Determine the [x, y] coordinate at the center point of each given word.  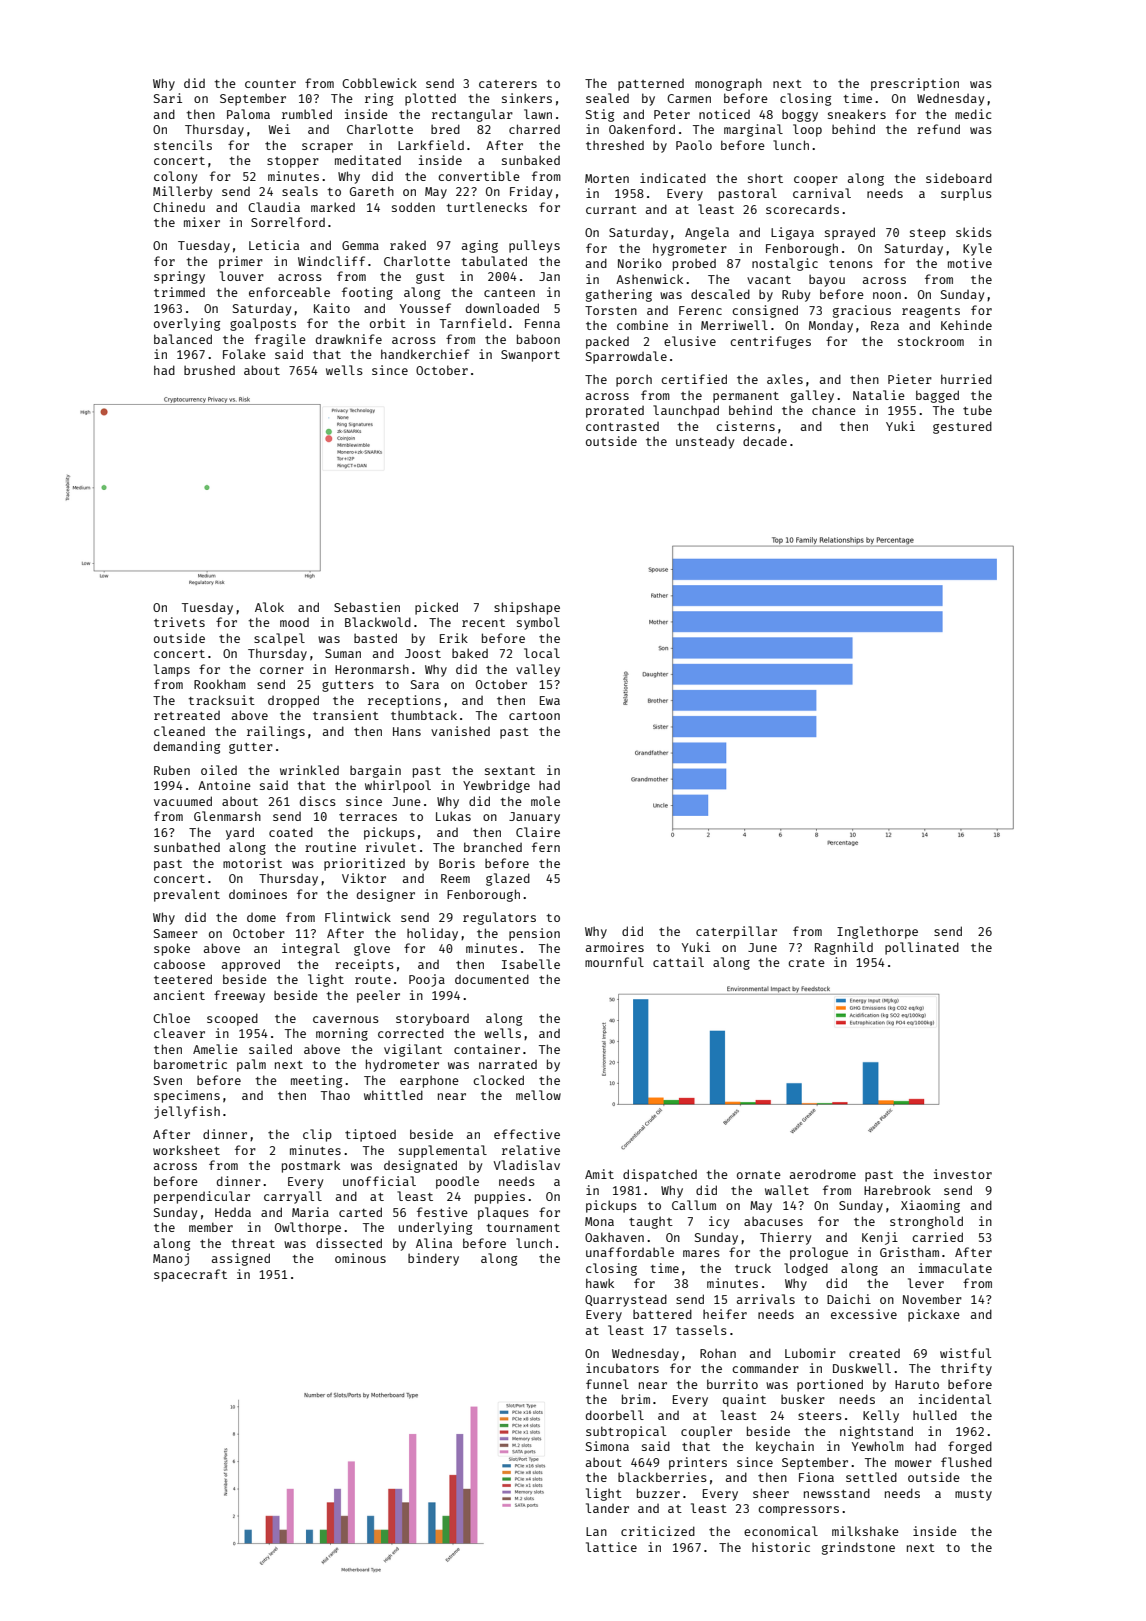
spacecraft [190, 1275]
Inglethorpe [877, 932]
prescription [915, 84]
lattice [611, 1547]
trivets [179, 622]
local [542, 653]
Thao [335, 1095]
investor [963, 1174]
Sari [168, 98]
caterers [508, 84]
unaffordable [630, 1252]
